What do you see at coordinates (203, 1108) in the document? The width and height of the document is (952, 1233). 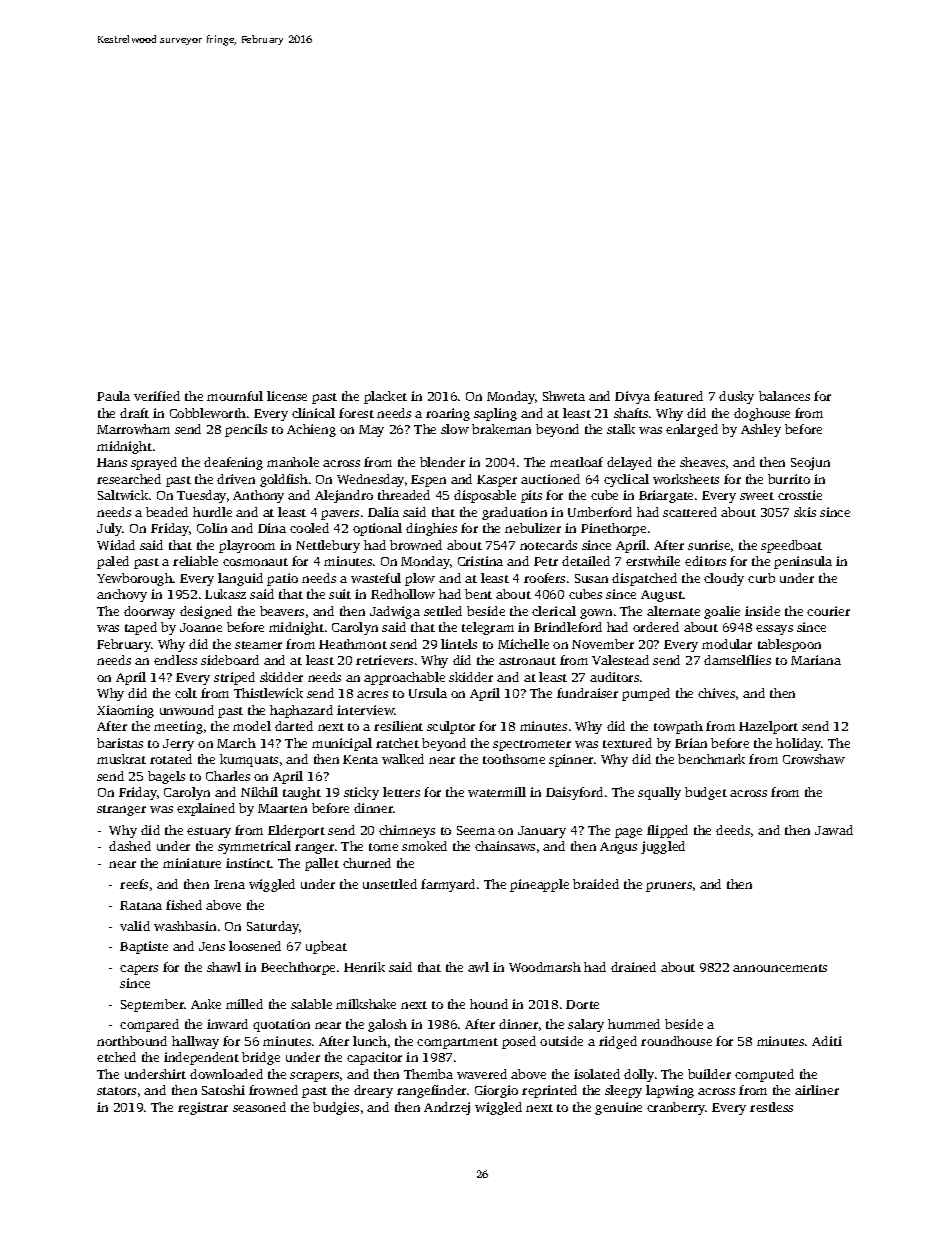 I see `registrar` at bounding box center [203, 1108].
